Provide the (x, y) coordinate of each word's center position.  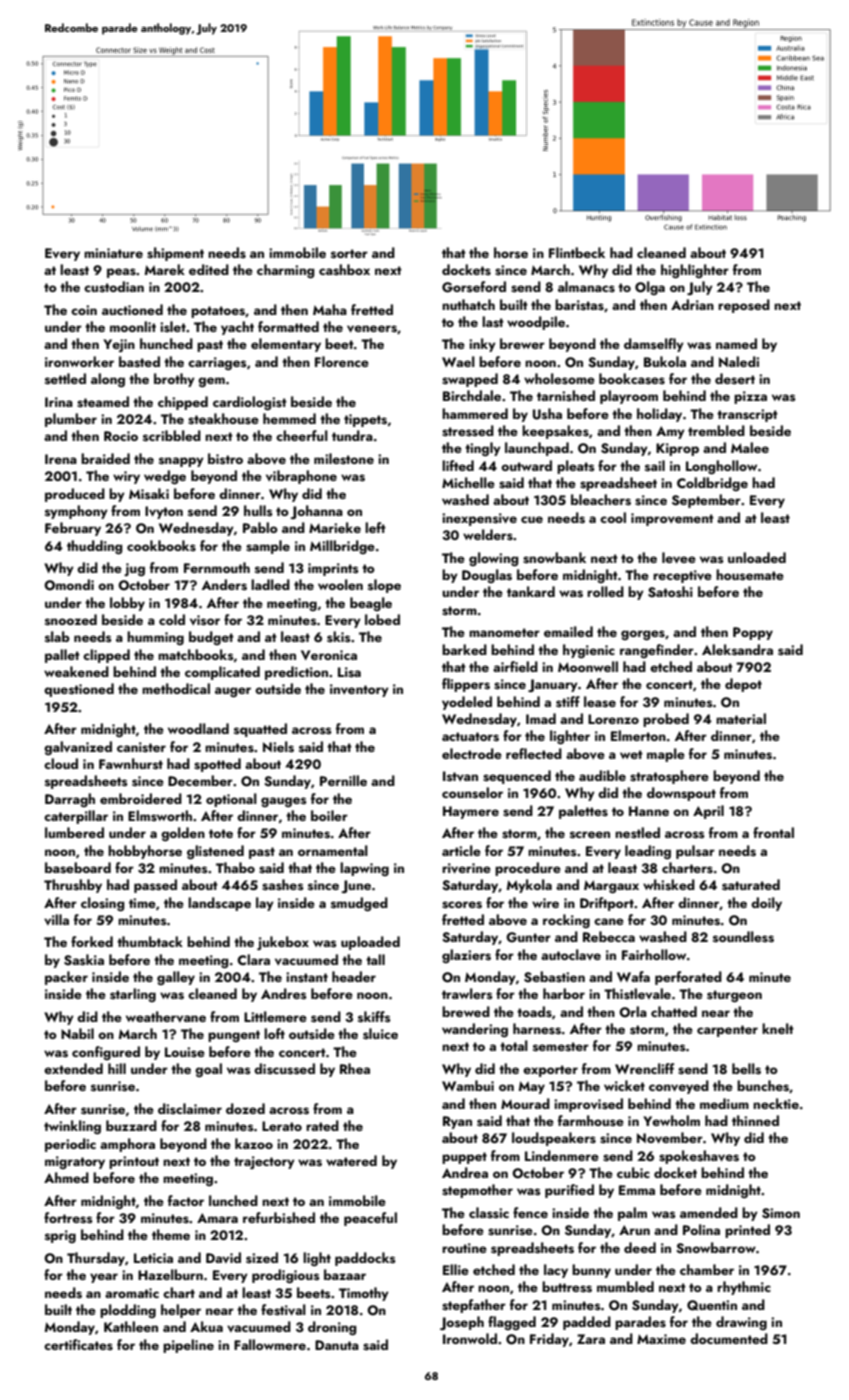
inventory (359, 690)
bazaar (345, 1274)
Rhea (355, 1068)
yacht (237, 328)
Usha (547, 414)
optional (231, 800)
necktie (776, 1103)
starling (133, 995)
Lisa (349, 672)
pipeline (188, 1346)
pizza (750, 397)
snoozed (71, 619)
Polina (701, 1229)
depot (743, 685)
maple (666, 755)
